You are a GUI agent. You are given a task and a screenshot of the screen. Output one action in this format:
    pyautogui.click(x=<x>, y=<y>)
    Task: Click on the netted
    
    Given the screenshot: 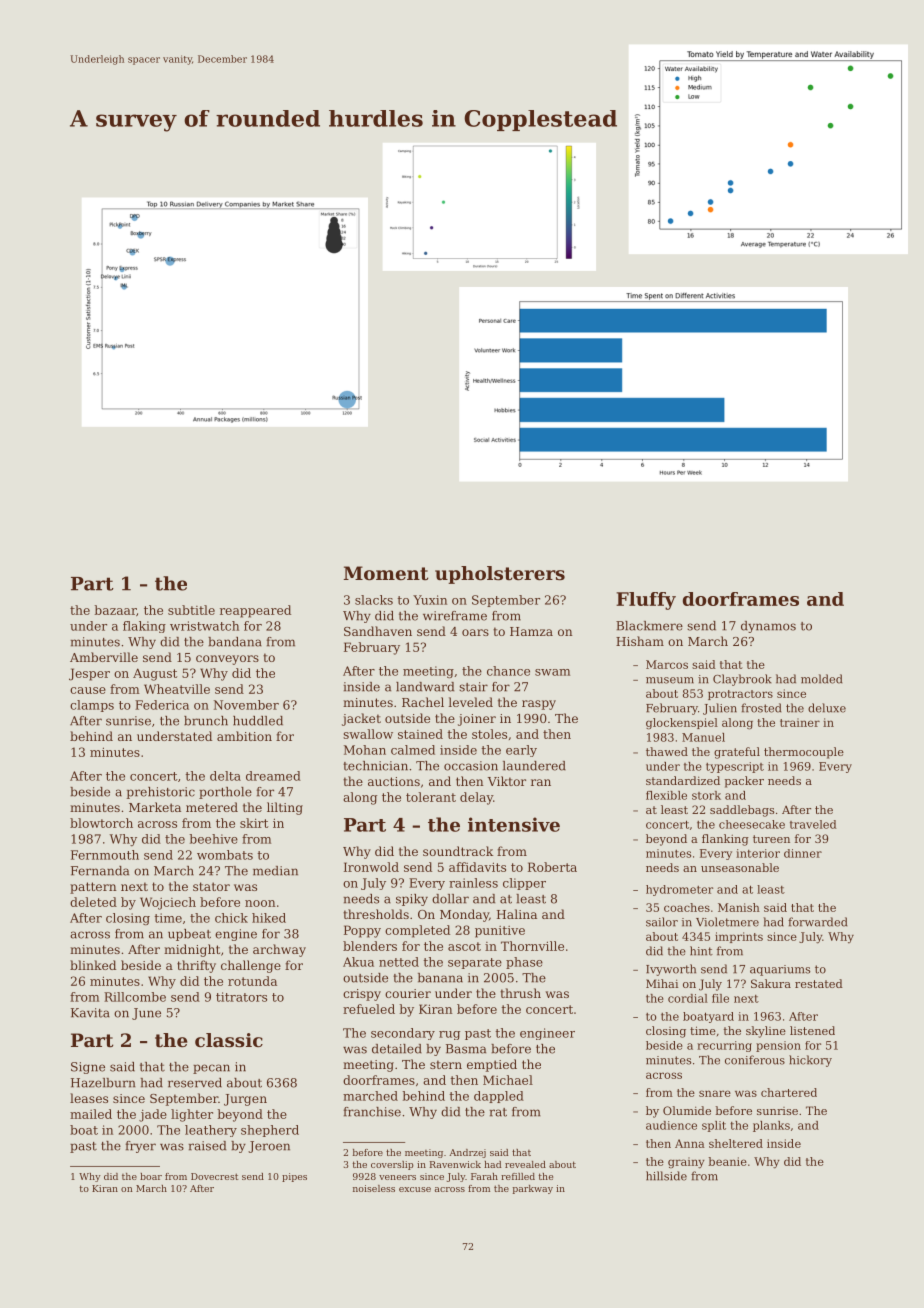 What is the action you would take?
    pyautogui.click(x=399, y=962)
